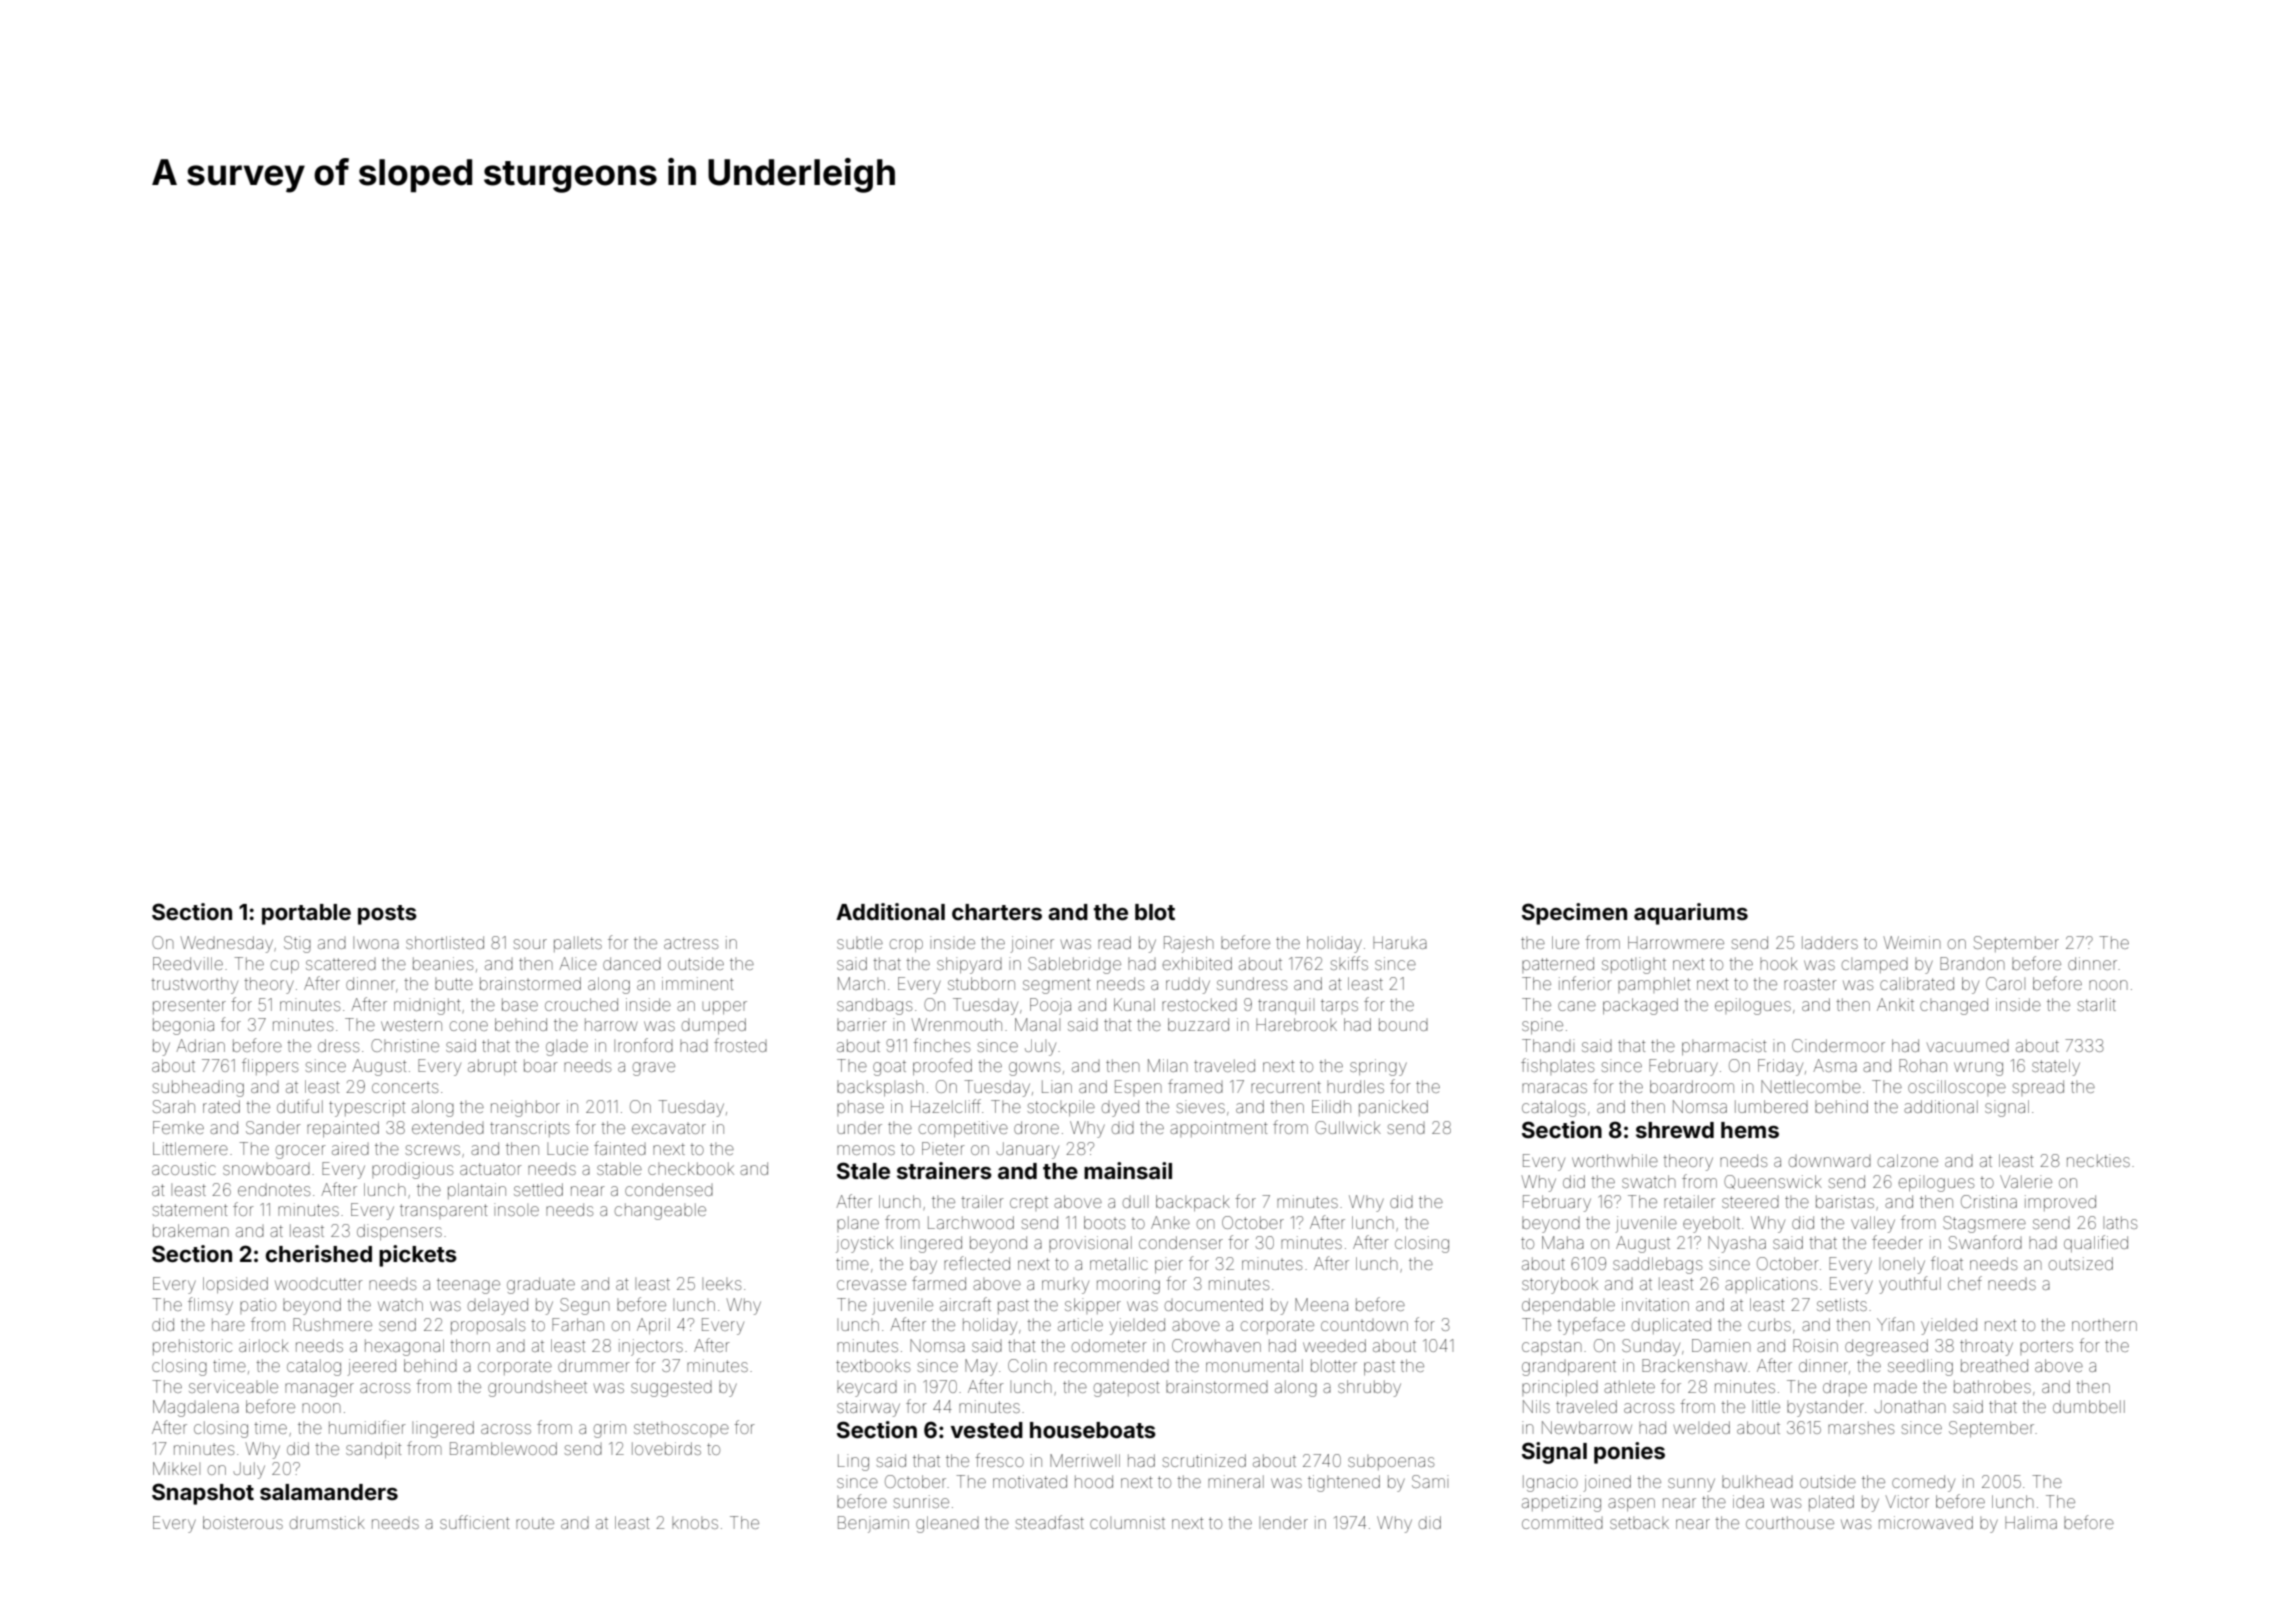  I want to click on lure, so click(1565, 942).
